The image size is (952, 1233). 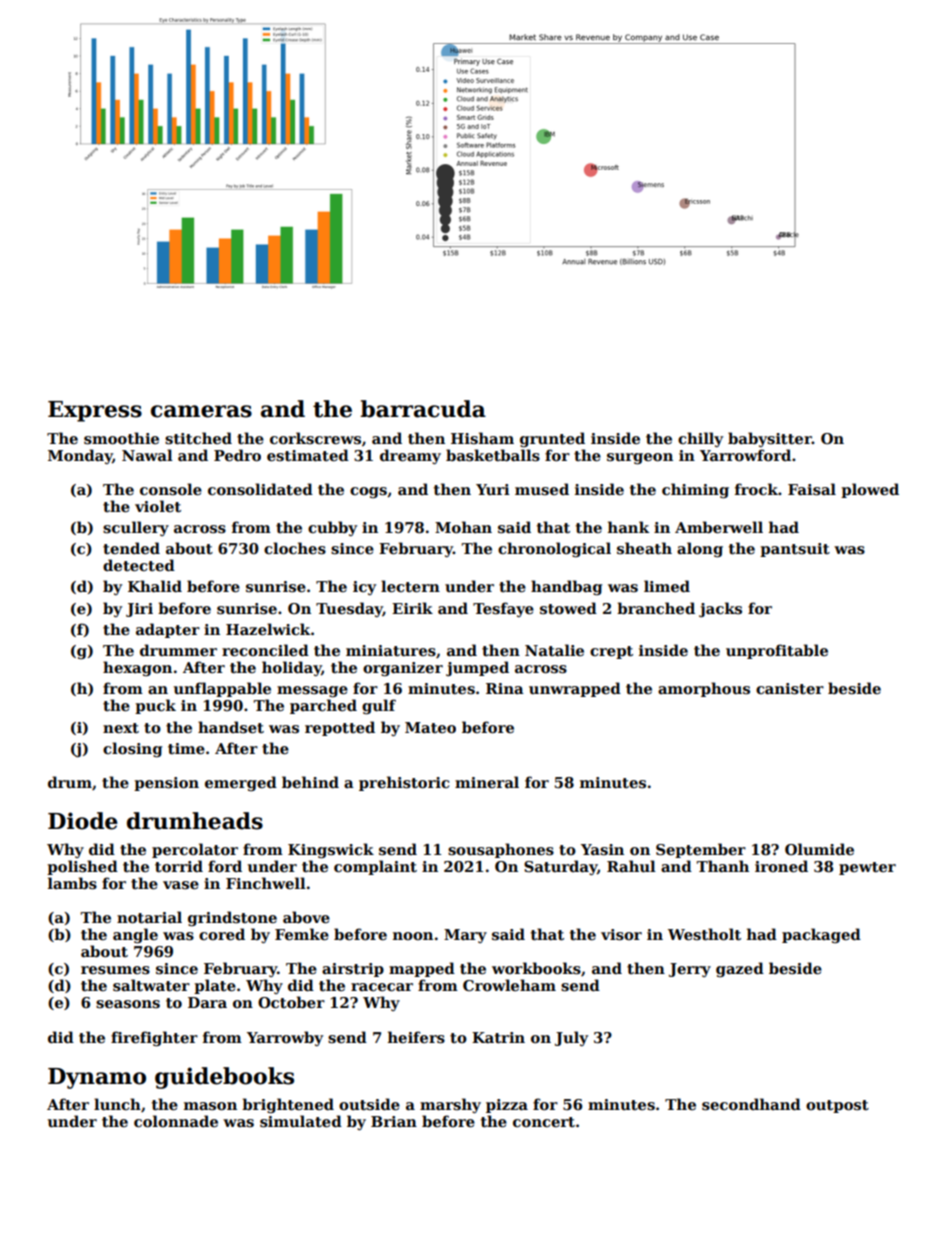 What do you see at coordinates (501, 850) in the screenshot?
I see `sousaphones` at bounding box center [501, 850].
